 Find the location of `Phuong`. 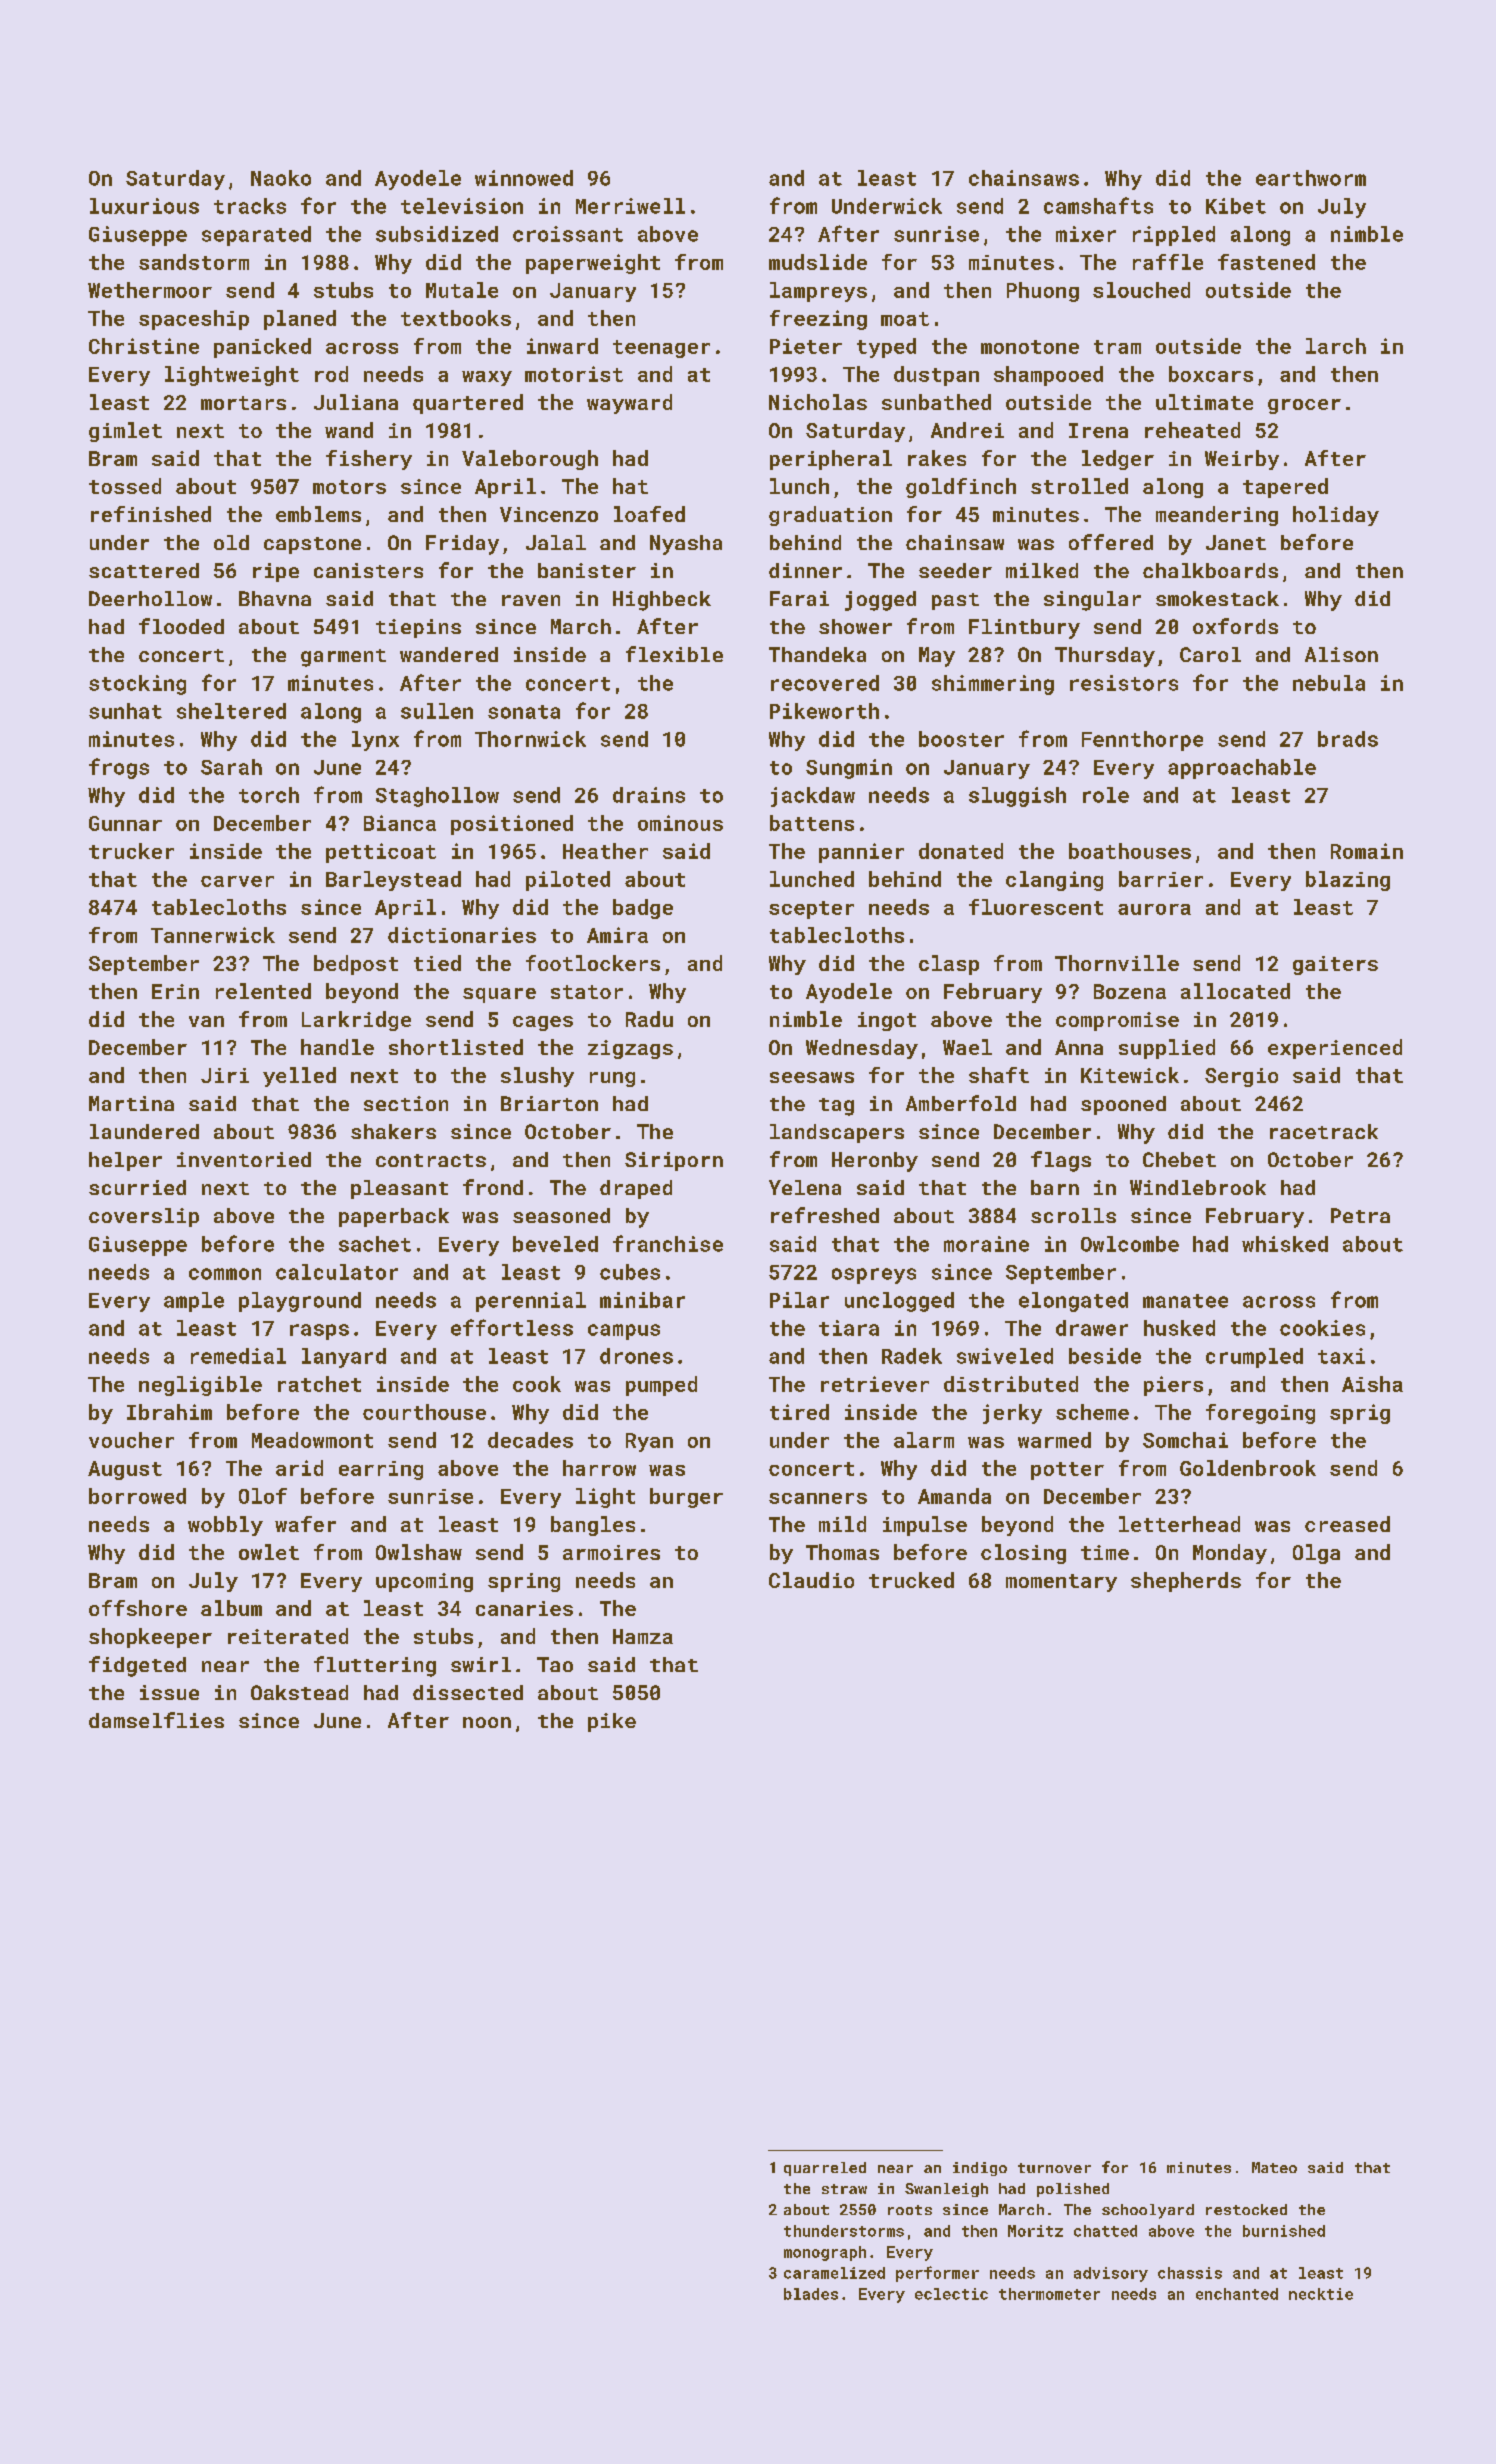

Phuong is located at coordinates (1043, 292).
